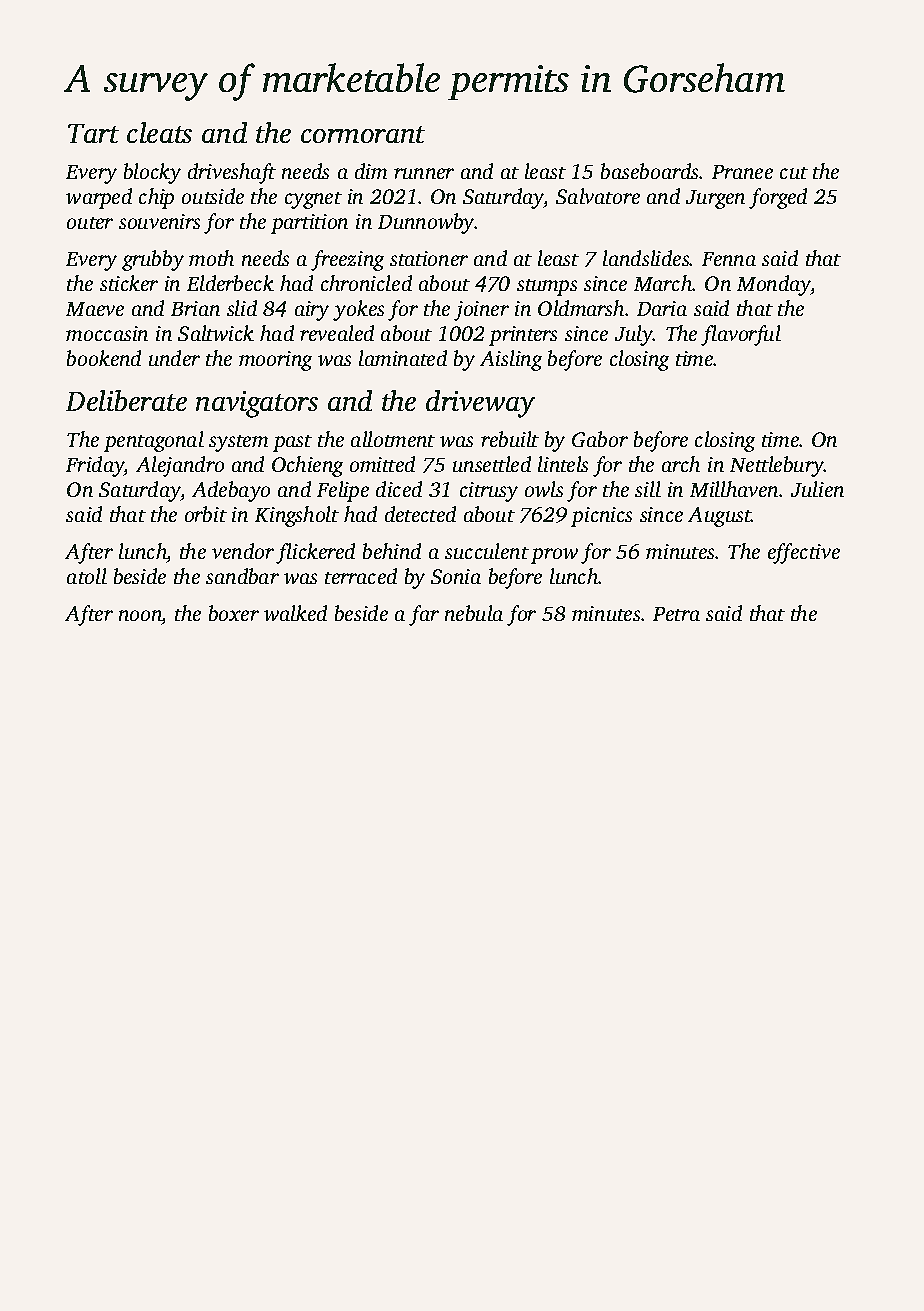 Image resolution: width=924 pixels, height=1311 pixels. Describe the element at coordinates (87, 576) in the screenshot. I see `atoll` at that location.
